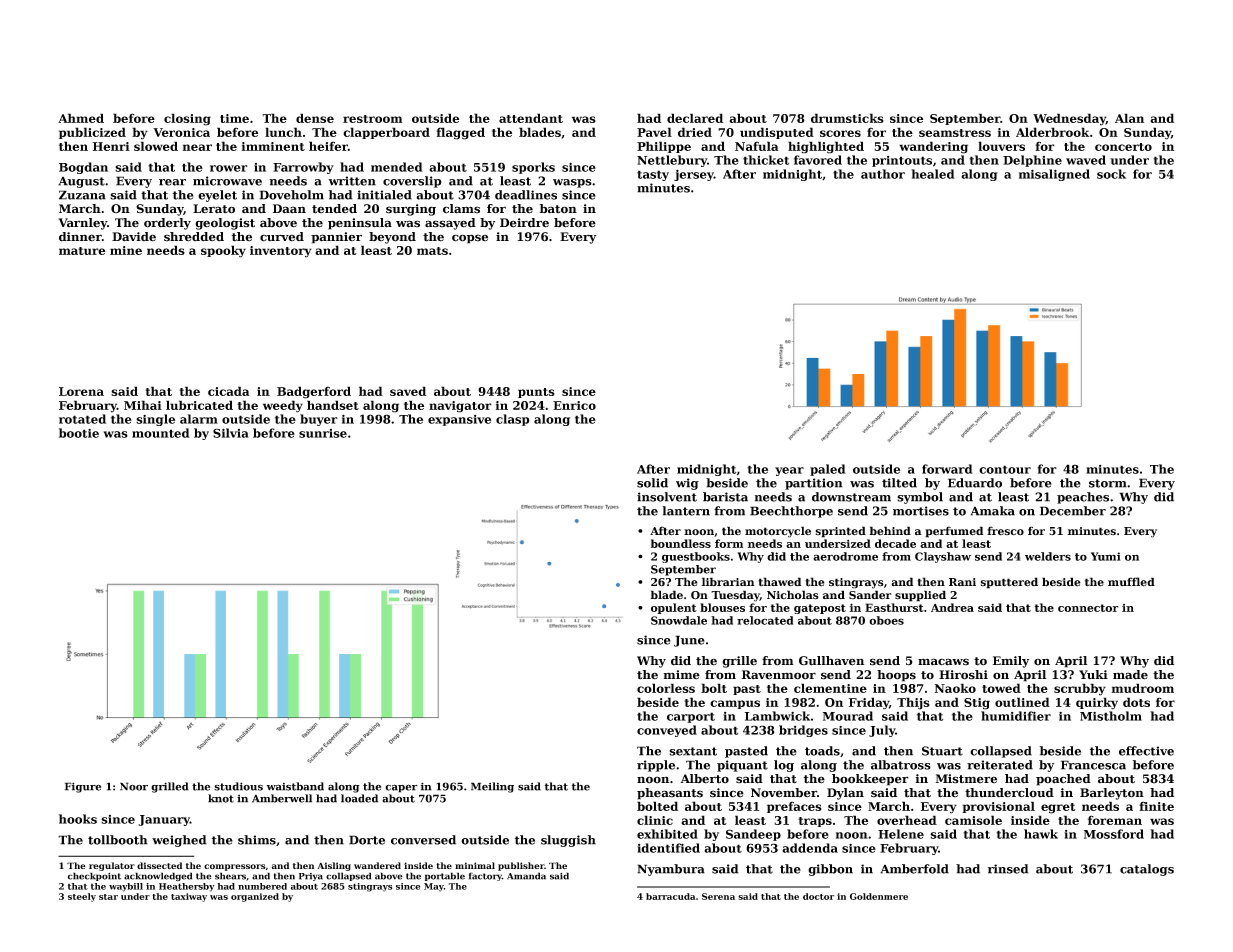 The width and height of the screenshot is (1233, 952). Describe the element at coordinates (82, 897) in the screenshot. I see `steely` at that location.
